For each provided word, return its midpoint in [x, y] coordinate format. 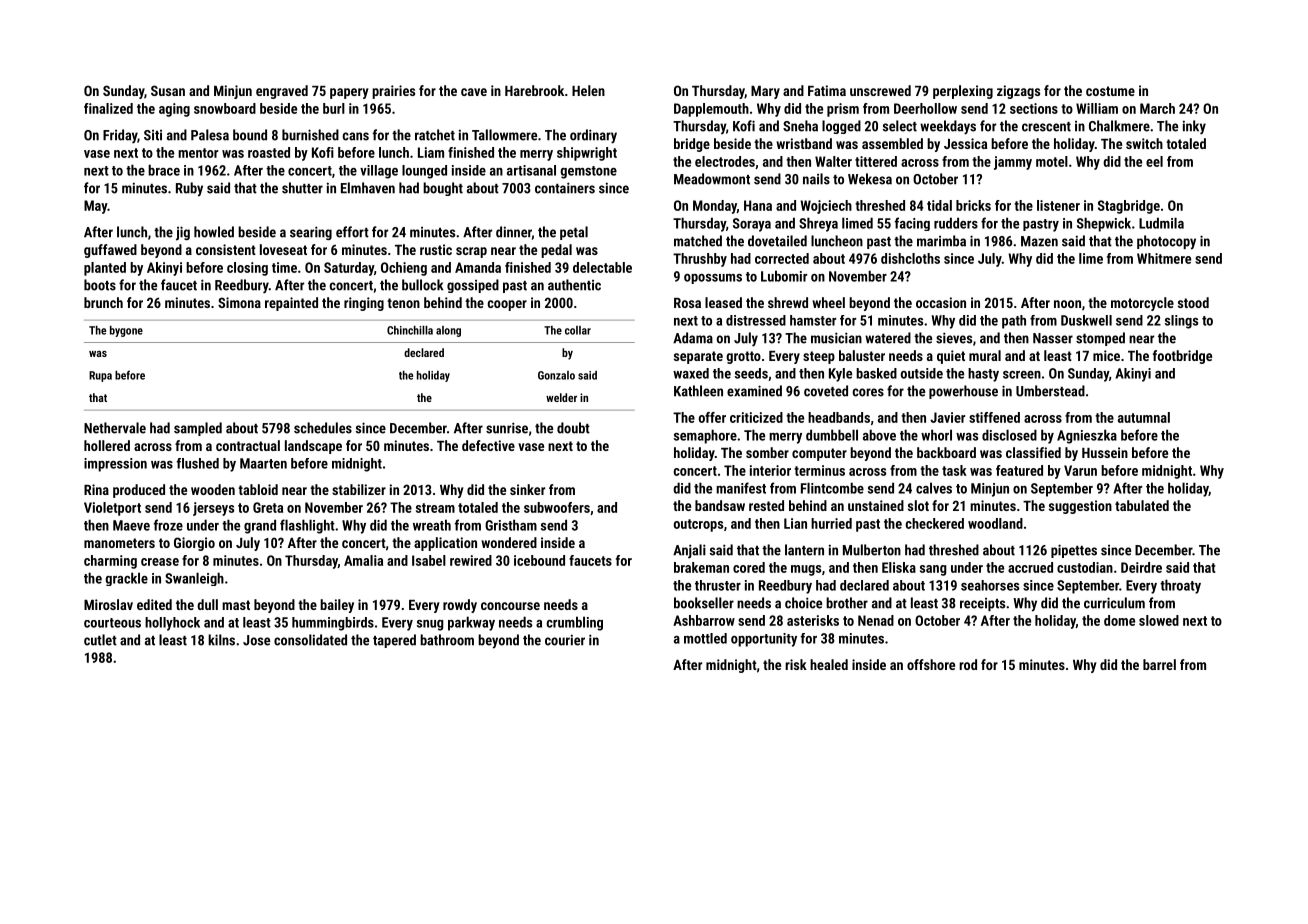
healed [829, 664]
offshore [931, 664]
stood [1193, 302]
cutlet [100, 640]
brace [164, 170]
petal [574, 233]
